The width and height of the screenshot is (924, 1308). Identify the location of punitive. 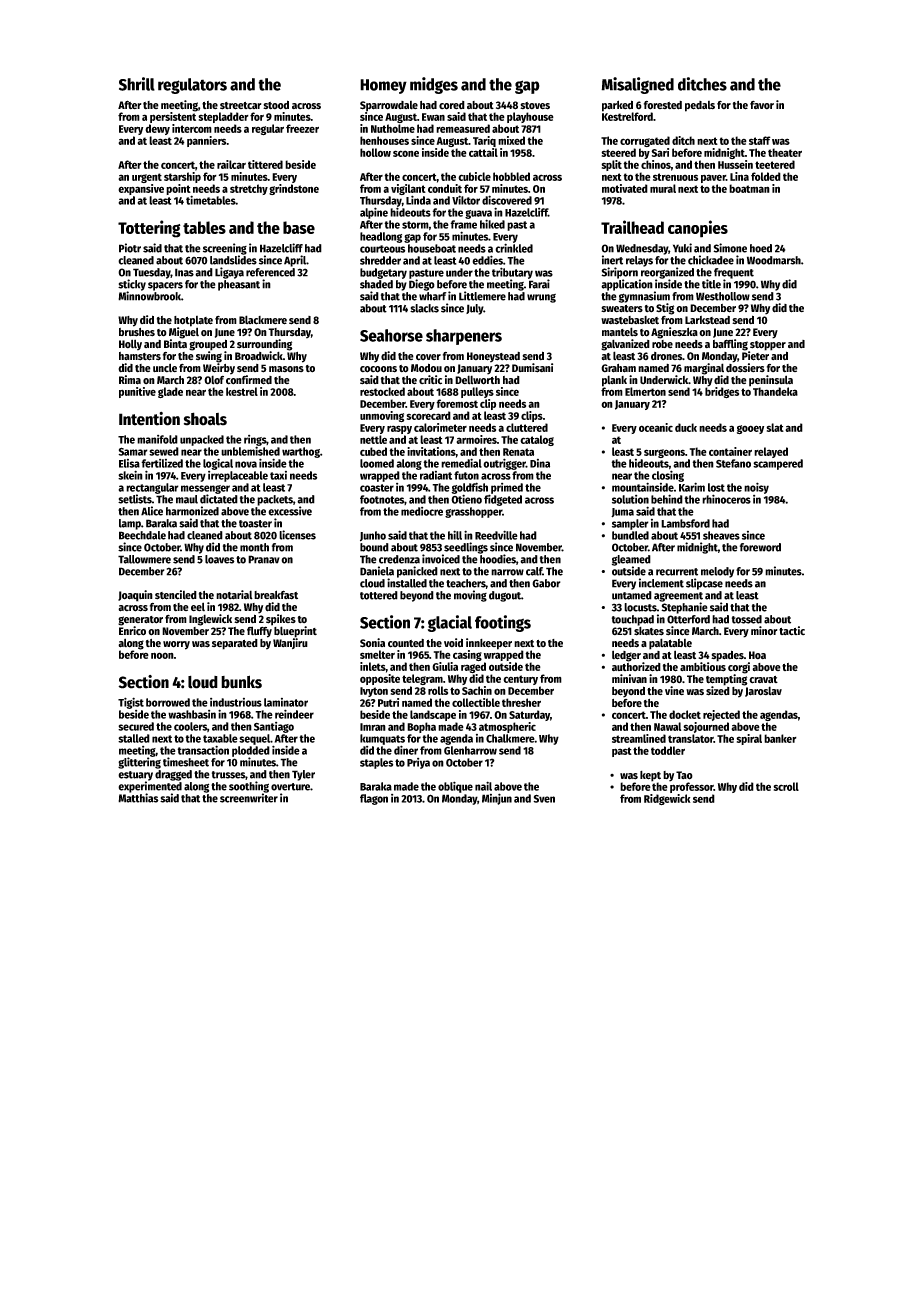
(137, 392).
